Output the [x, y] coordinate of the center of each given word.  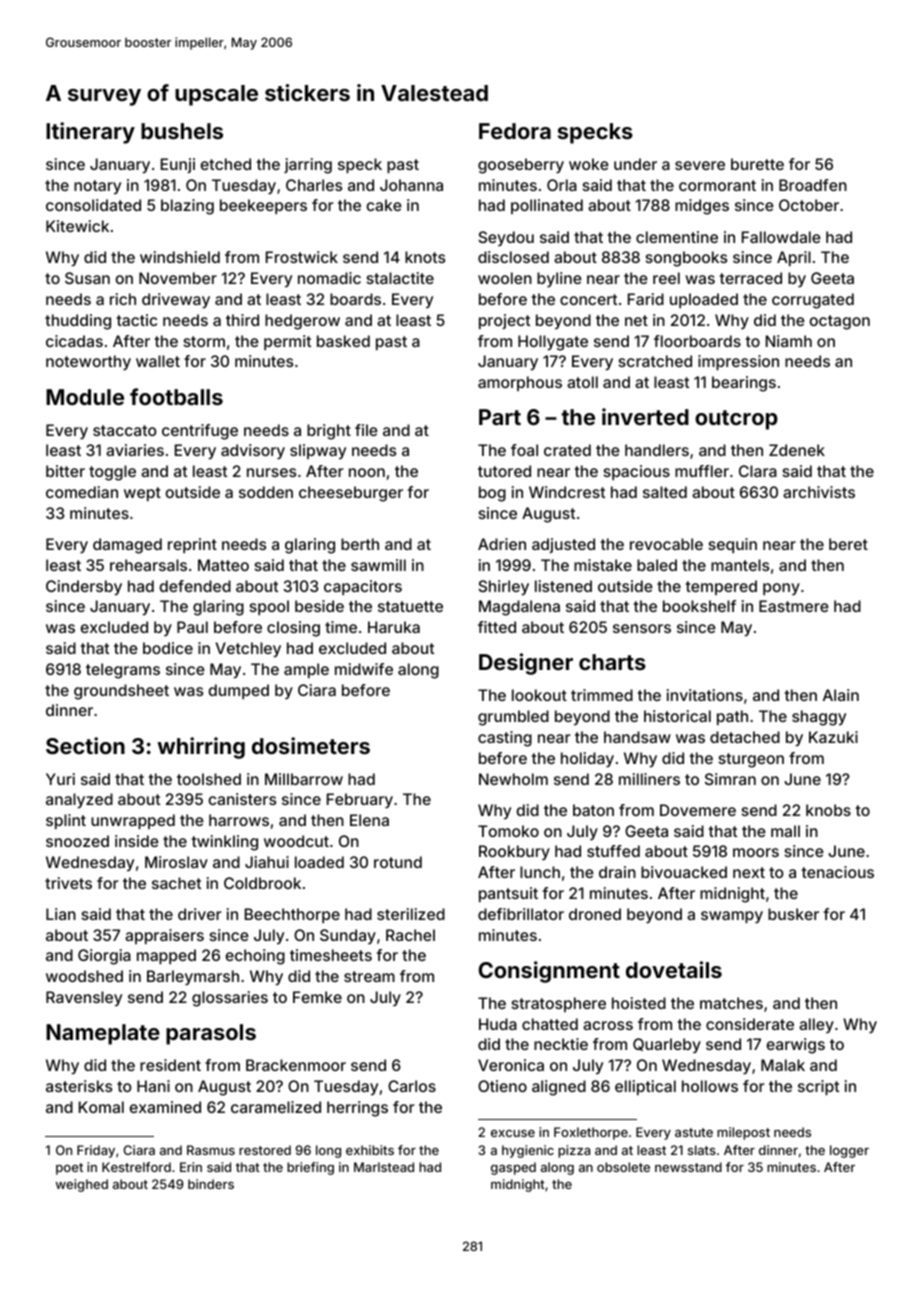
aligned [559, 1088]
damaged [127, 546]
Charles [314, 185]
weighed [82, 1185]
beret [848, 544]
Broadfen [813, 185]
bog [492, 494]
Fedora [515, 131]
